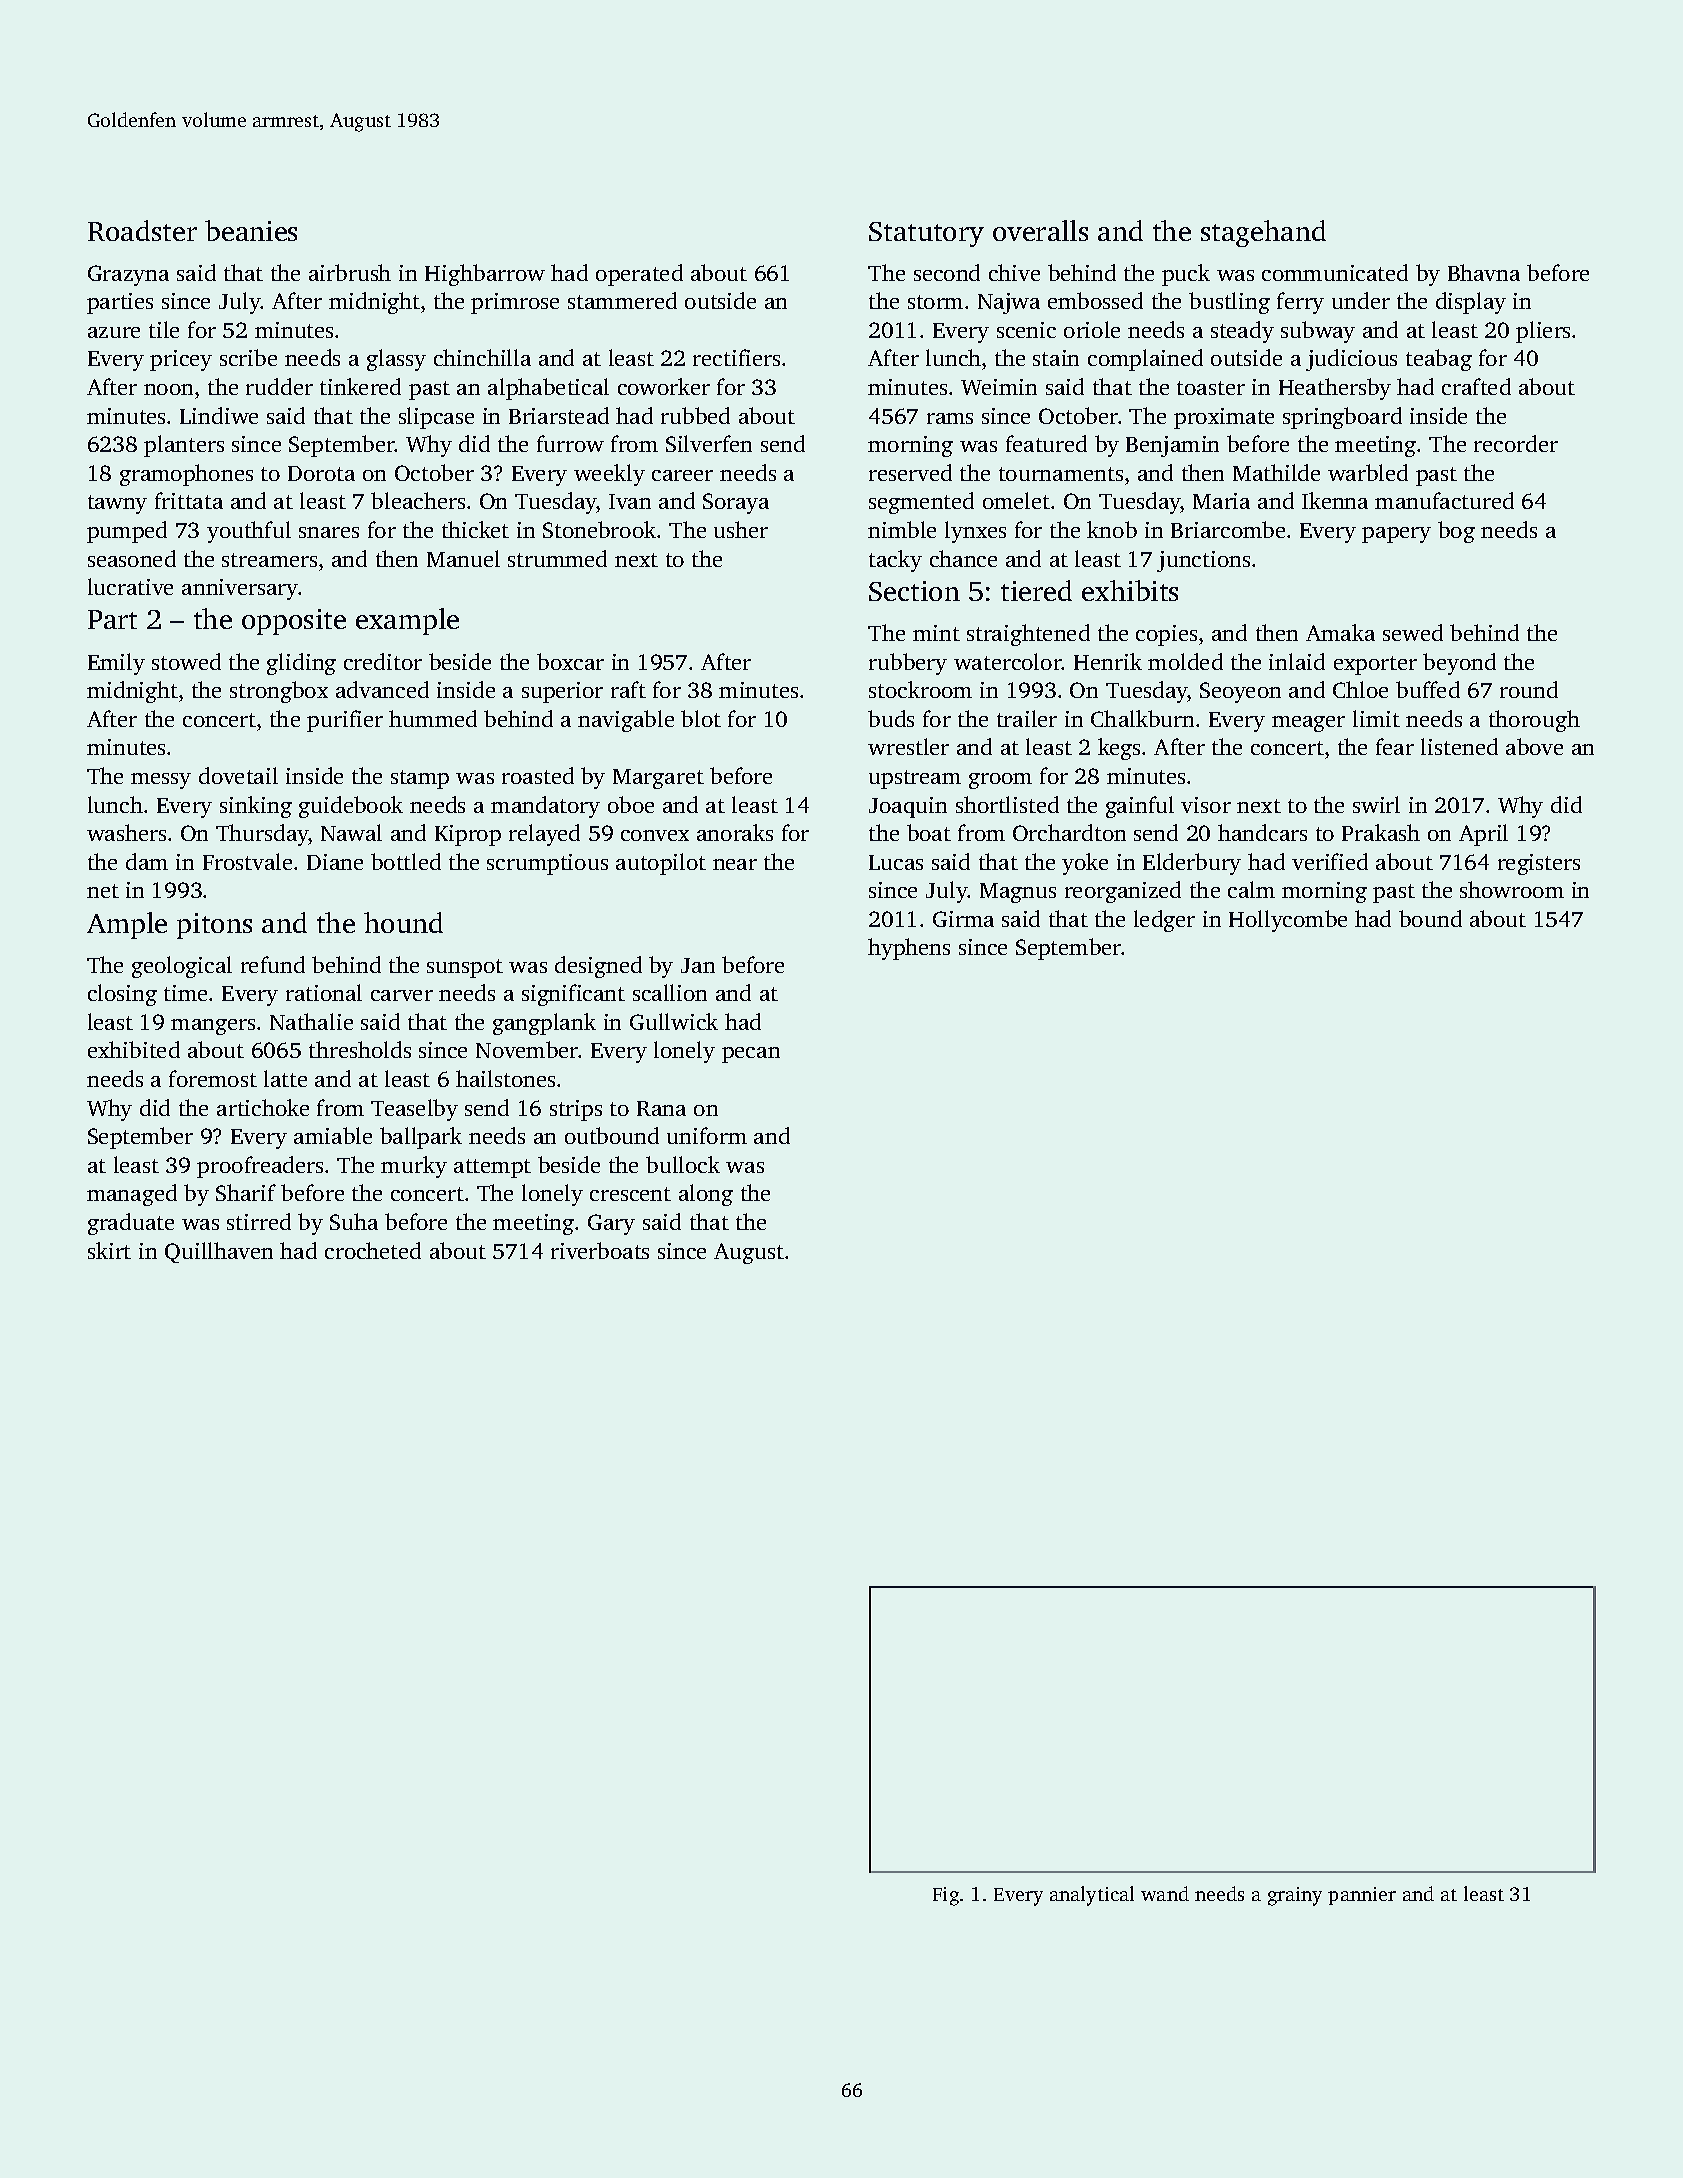  Describe the element at coordinates (751, 1055) in the document. I see `pecan` at that location.
